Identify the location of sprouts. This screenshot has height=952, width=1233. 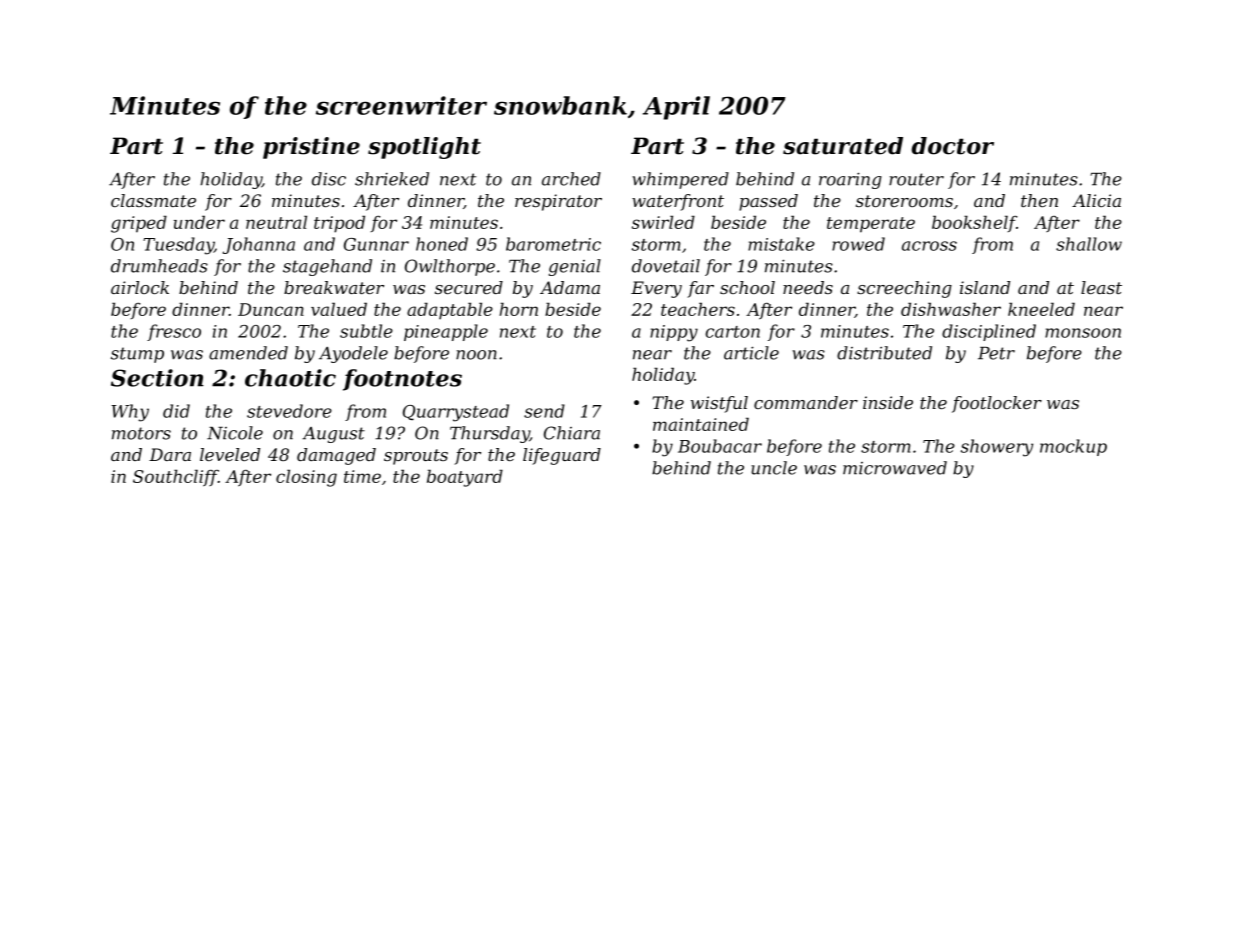
(416, 457).
